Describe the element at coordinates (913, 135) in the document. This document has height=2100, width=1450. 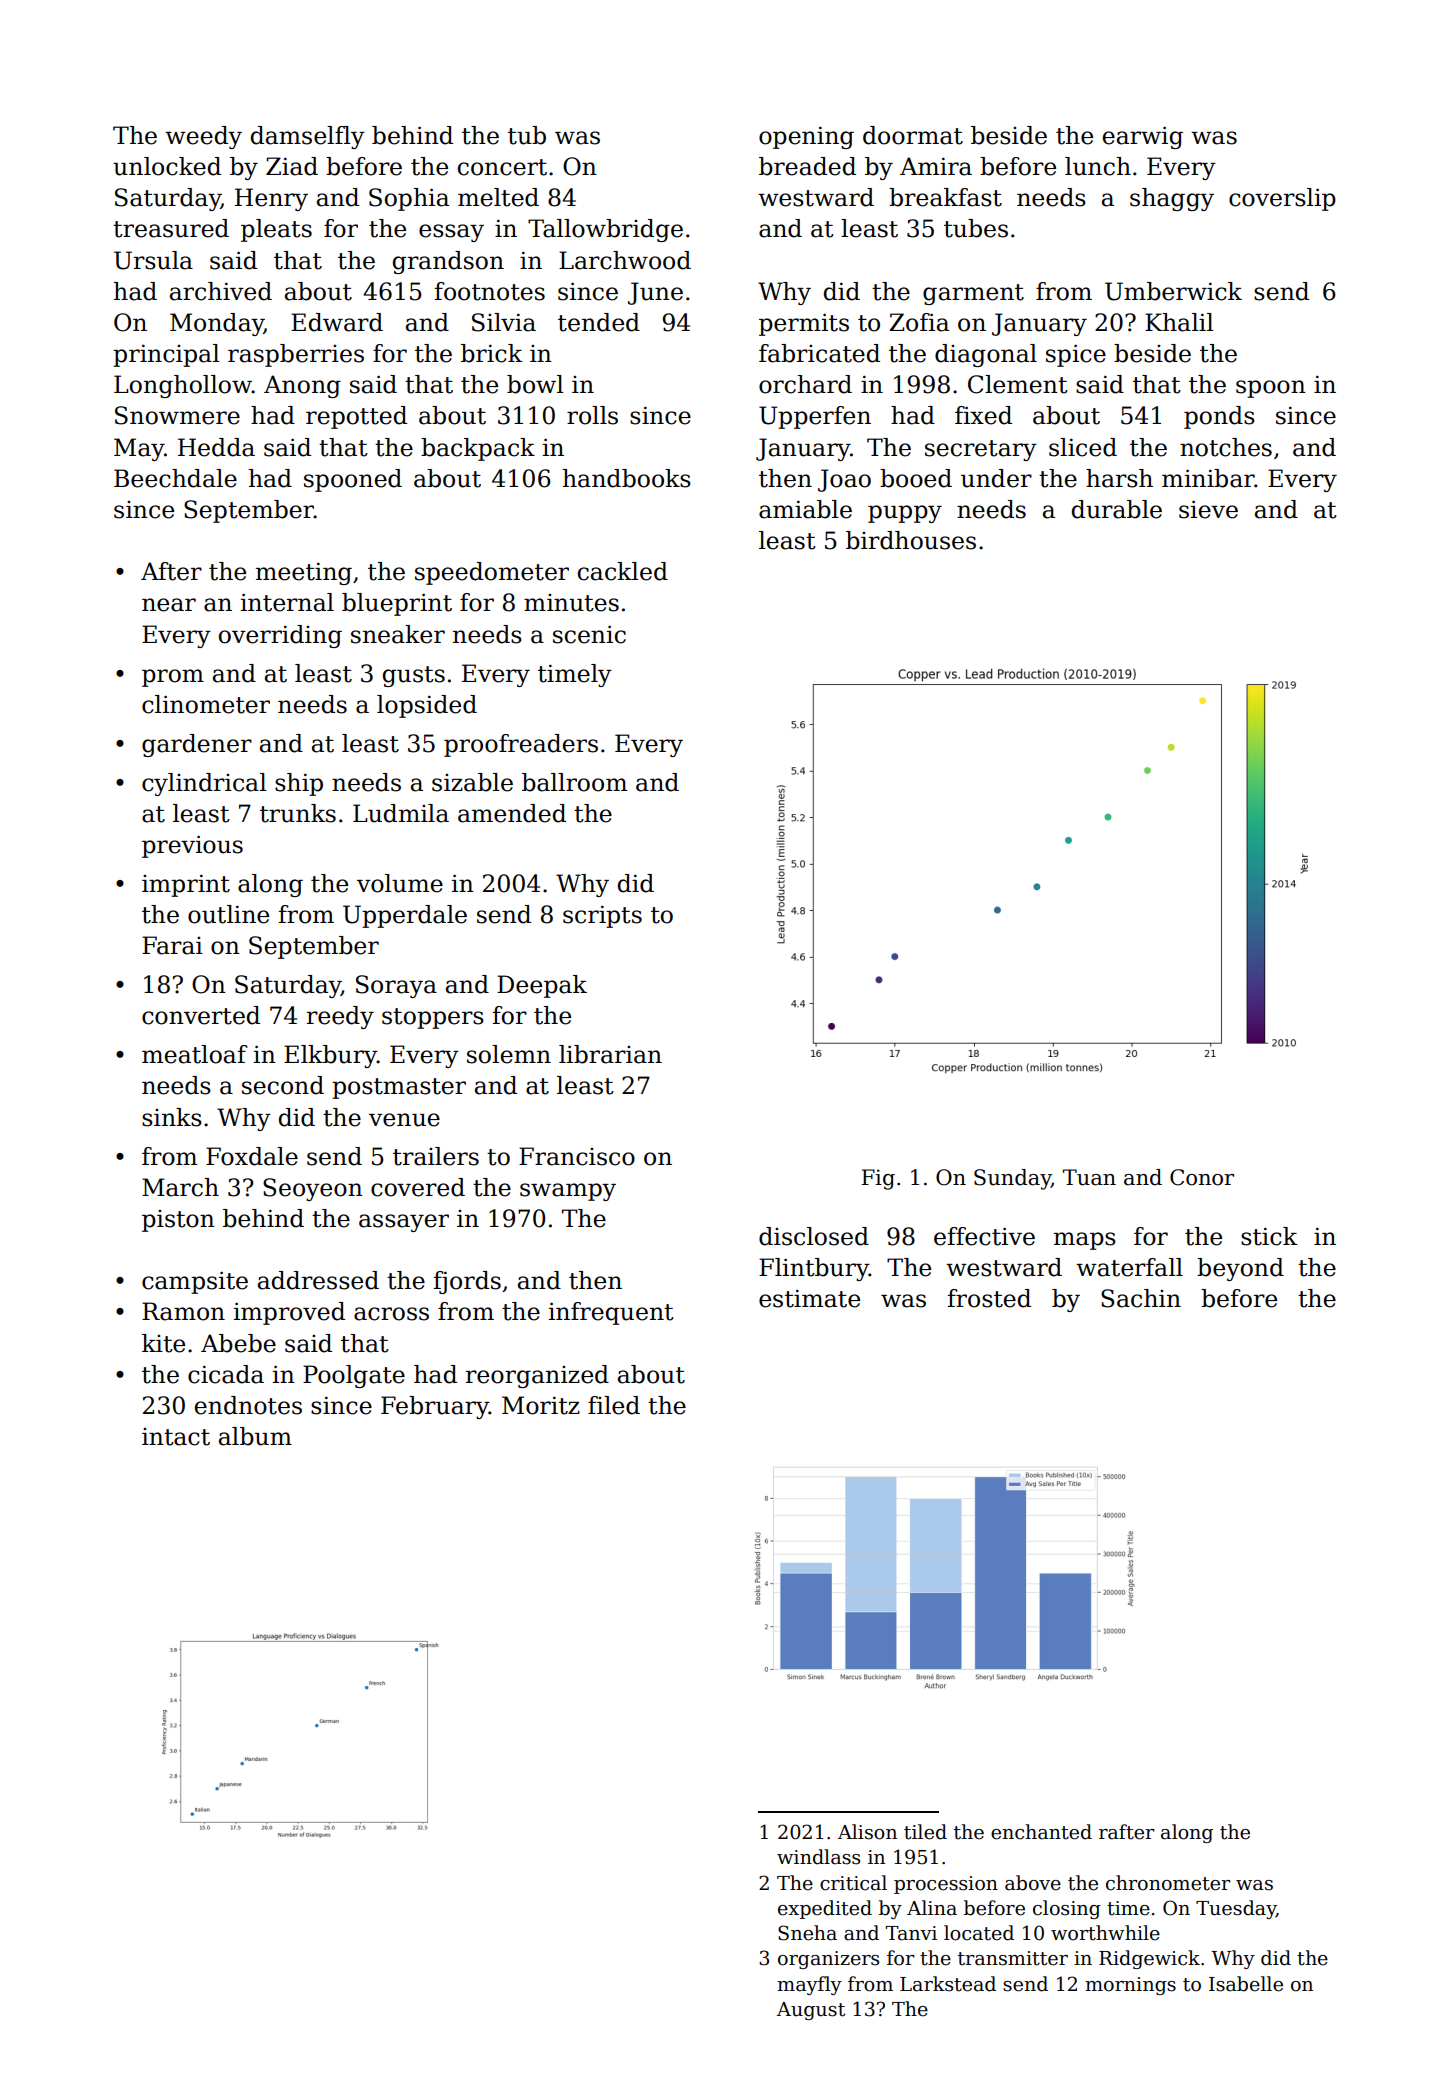
I see `doormat` at that location.
